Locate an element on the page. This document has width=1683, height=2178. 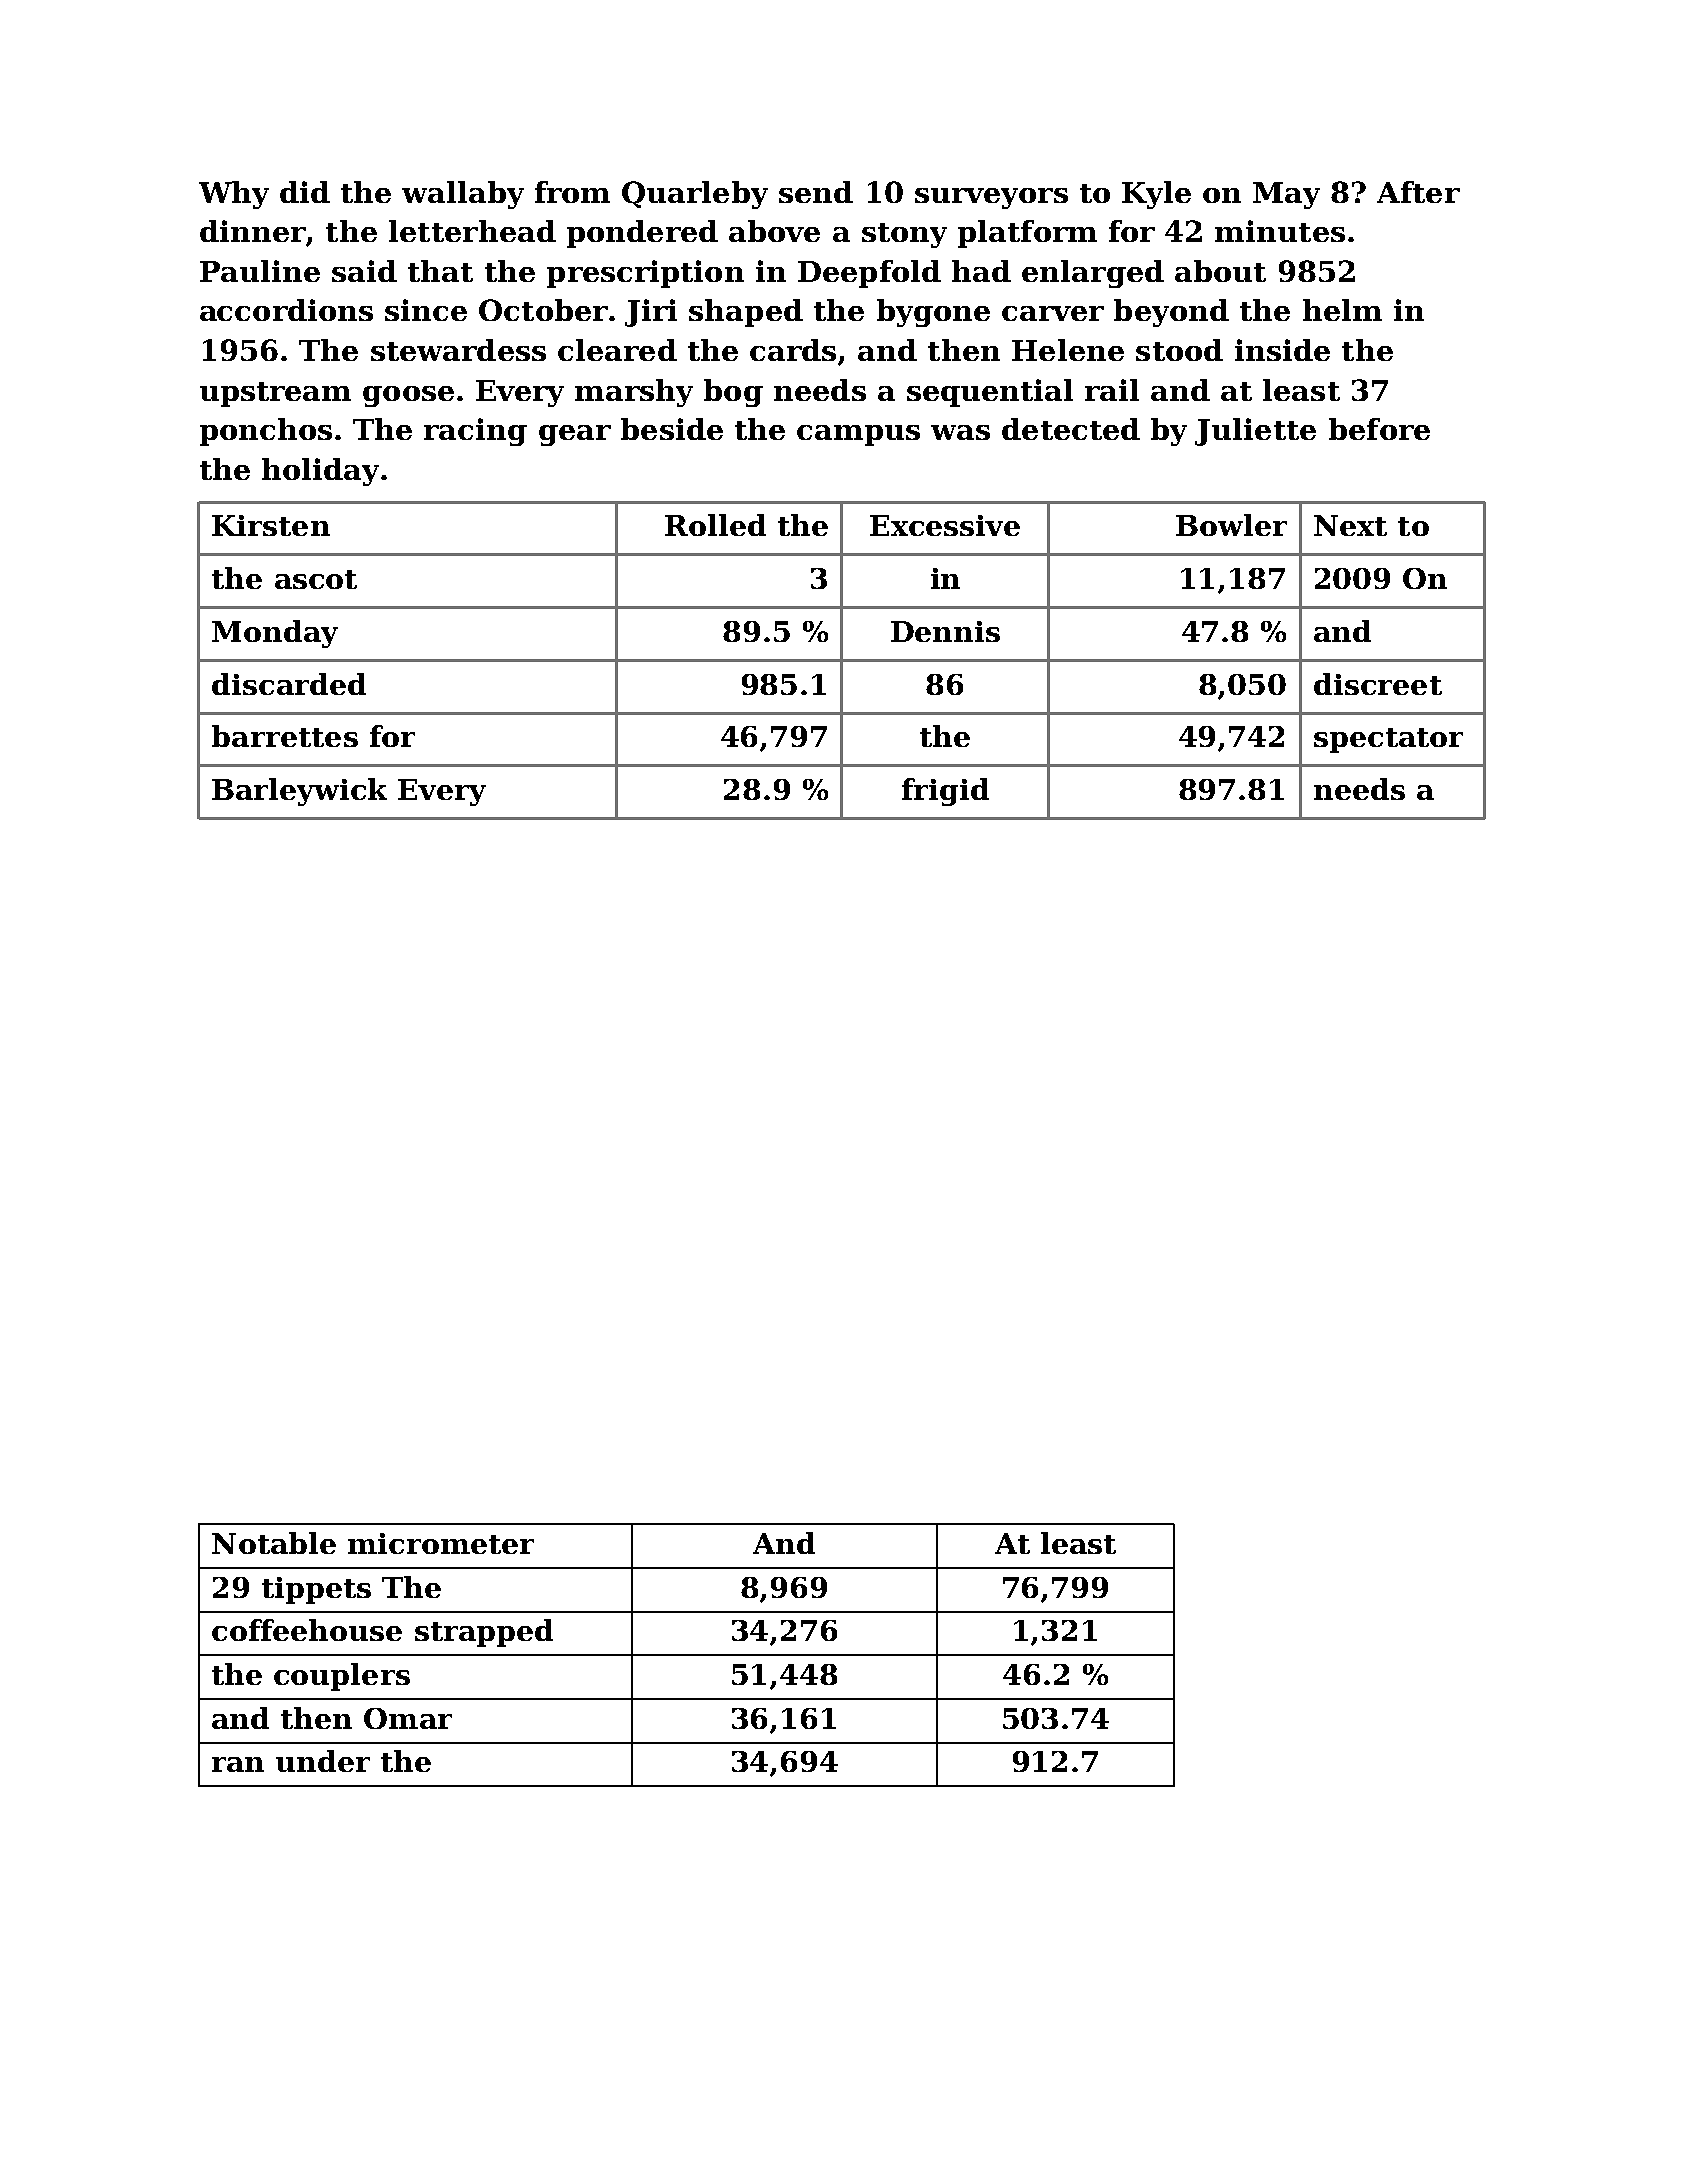
under is located at coordinates (323, 1761).
